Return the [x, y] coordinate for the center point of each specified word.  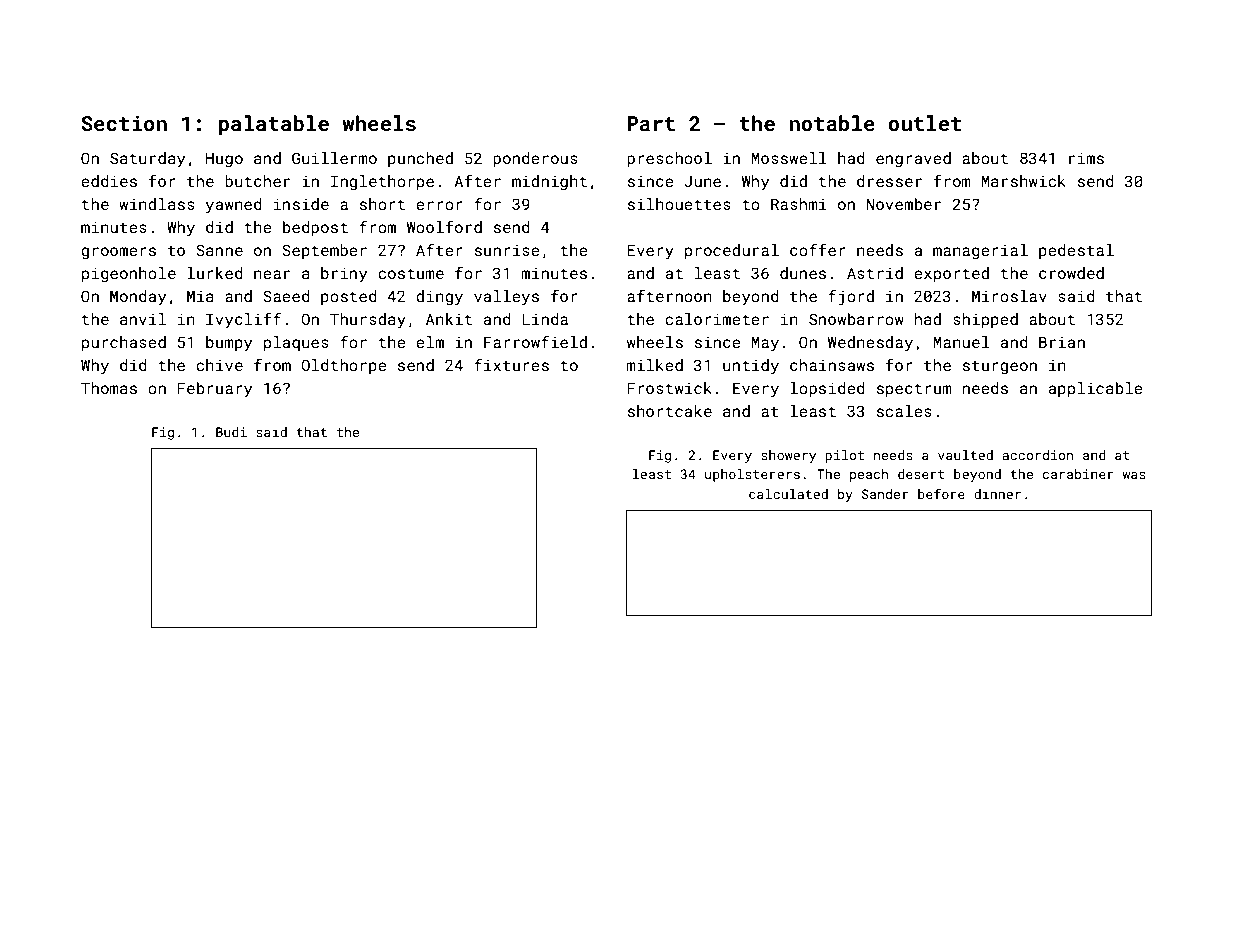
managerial [980, 252]
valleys [506, 298]
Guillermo [334, 158]
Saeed [286, 296]
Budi [231, 432]
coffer [818, 249]
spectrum [914, 390]
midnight [549, 183]
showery [788, 456]
